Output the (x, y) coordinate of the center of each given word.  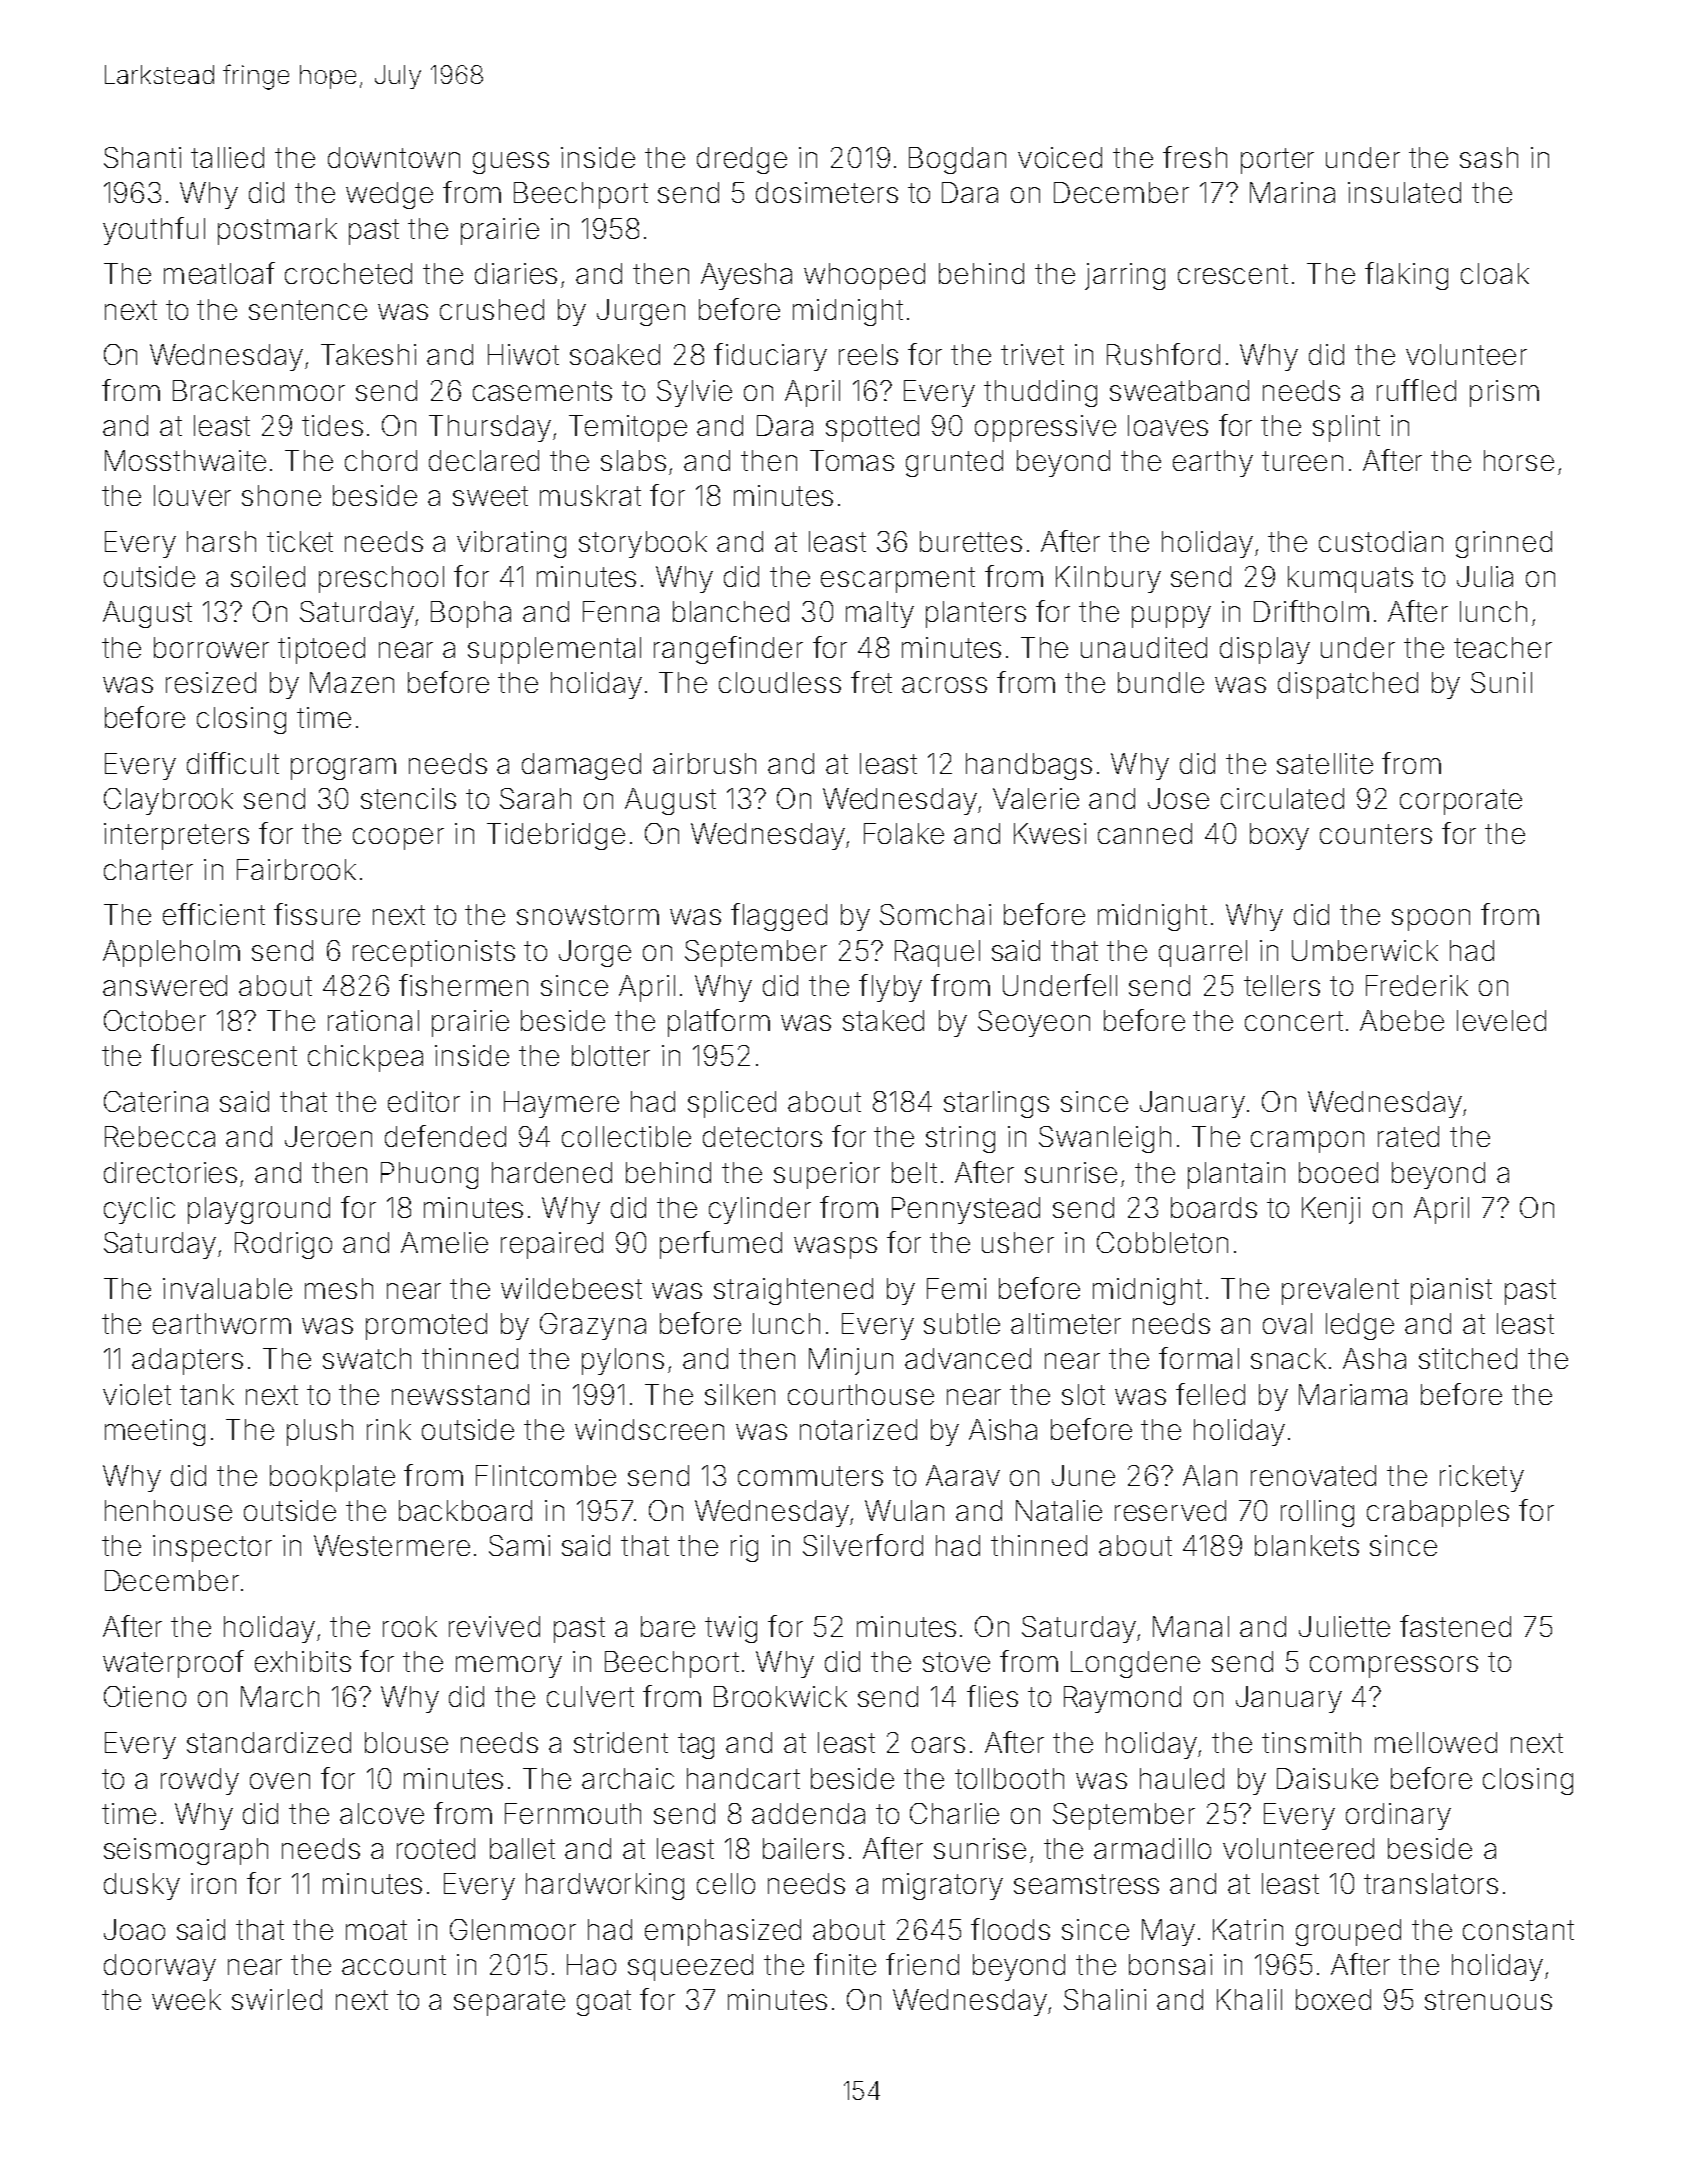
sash (1489, 157)
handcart (743, 1778)
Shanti (142, 157)
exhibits (303, 1661)
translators (1431, 1883)
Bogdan (957, 160)
